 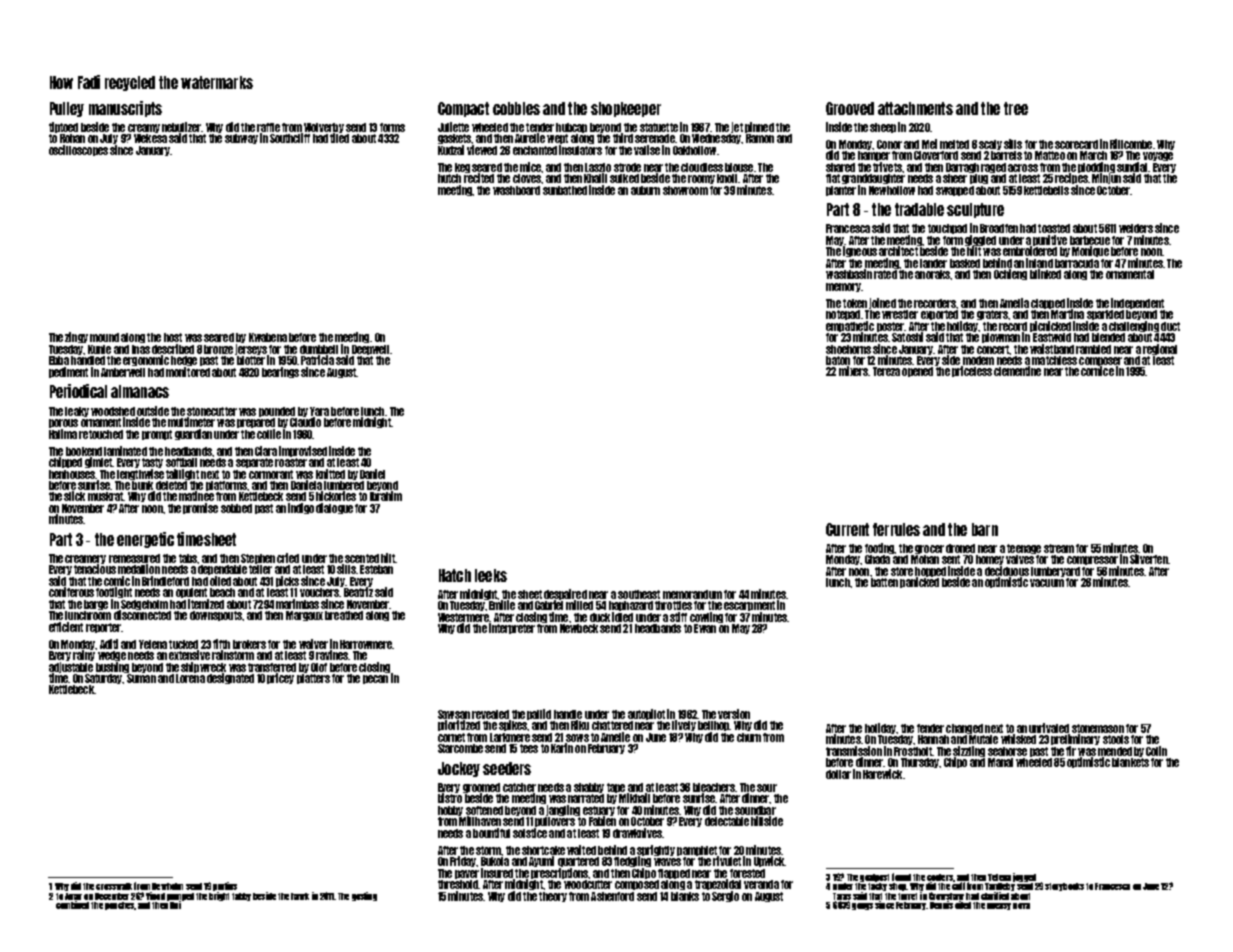 I want to click on manuscripts, so click(x=125, y=109).
